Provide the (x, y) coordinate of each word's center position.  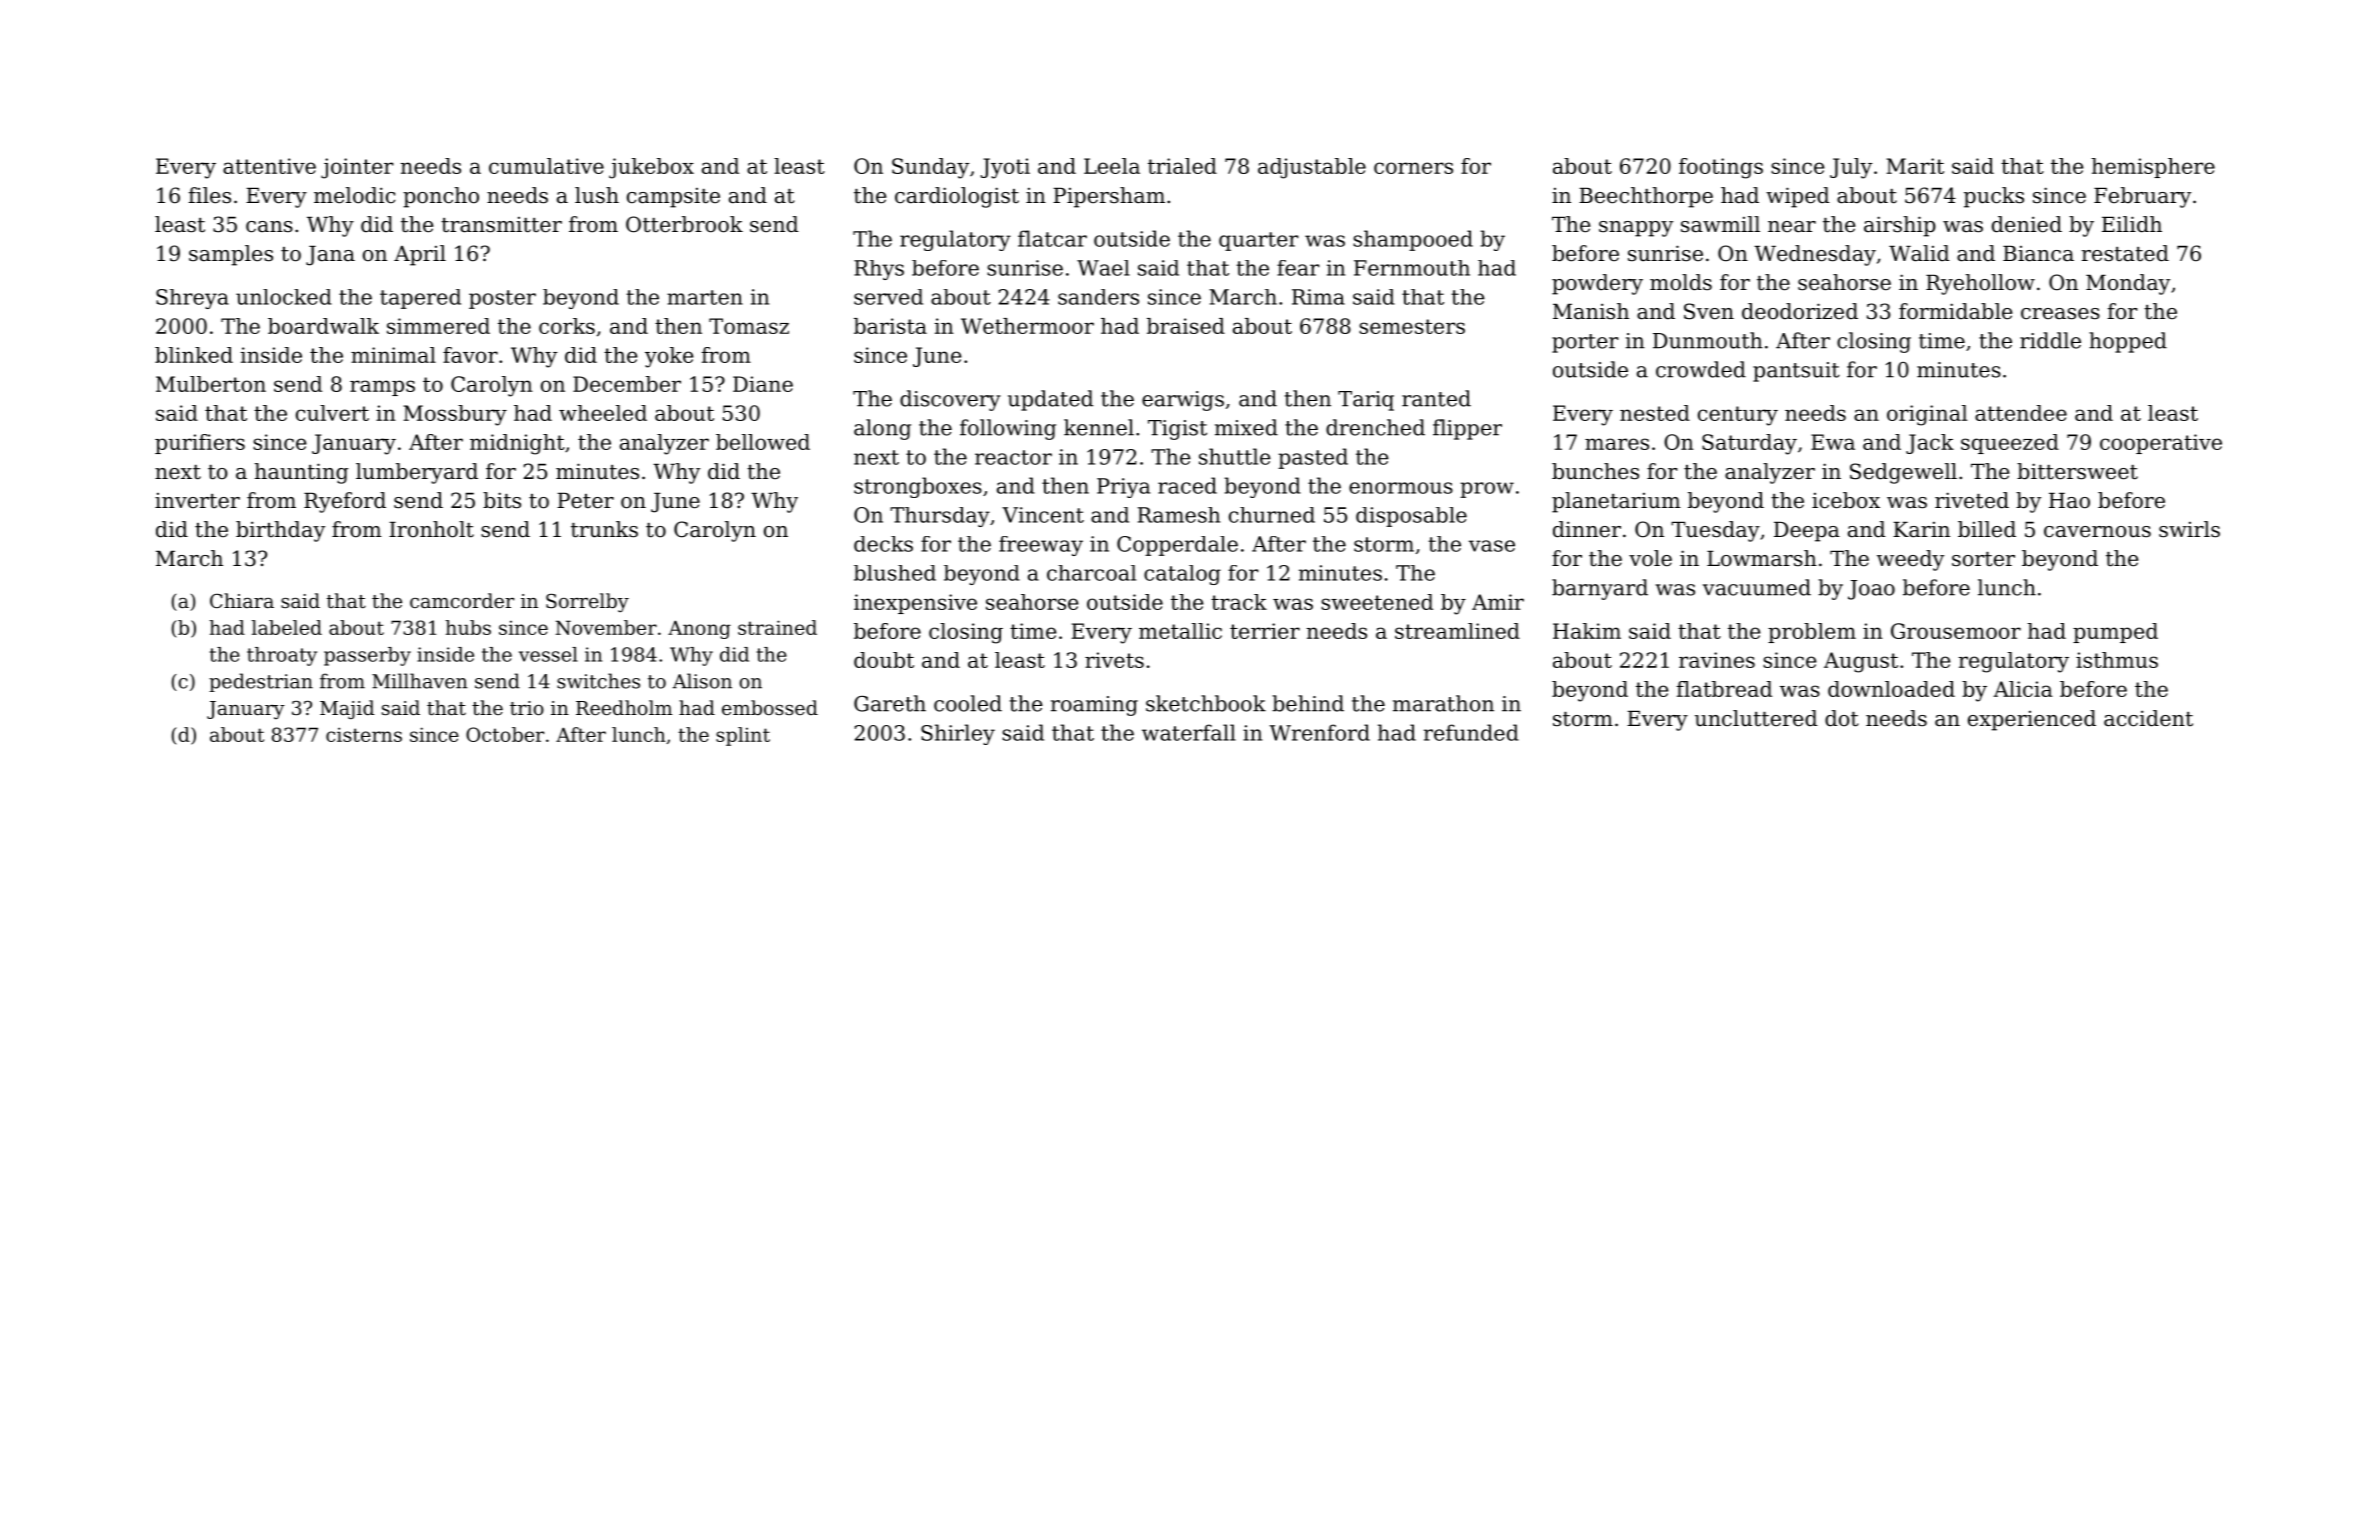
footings (1721, 168)
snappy (1636, 229)
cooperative (2161, 444)
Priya (1123, 488)
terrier (1265, 631)
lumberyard (417, 473)
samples (231, 255)
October (505, 734)
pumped (2115, 633)
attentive (269, 166)
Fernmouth (1412, 268)
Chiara (242, 600)
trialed (1182, 166)
